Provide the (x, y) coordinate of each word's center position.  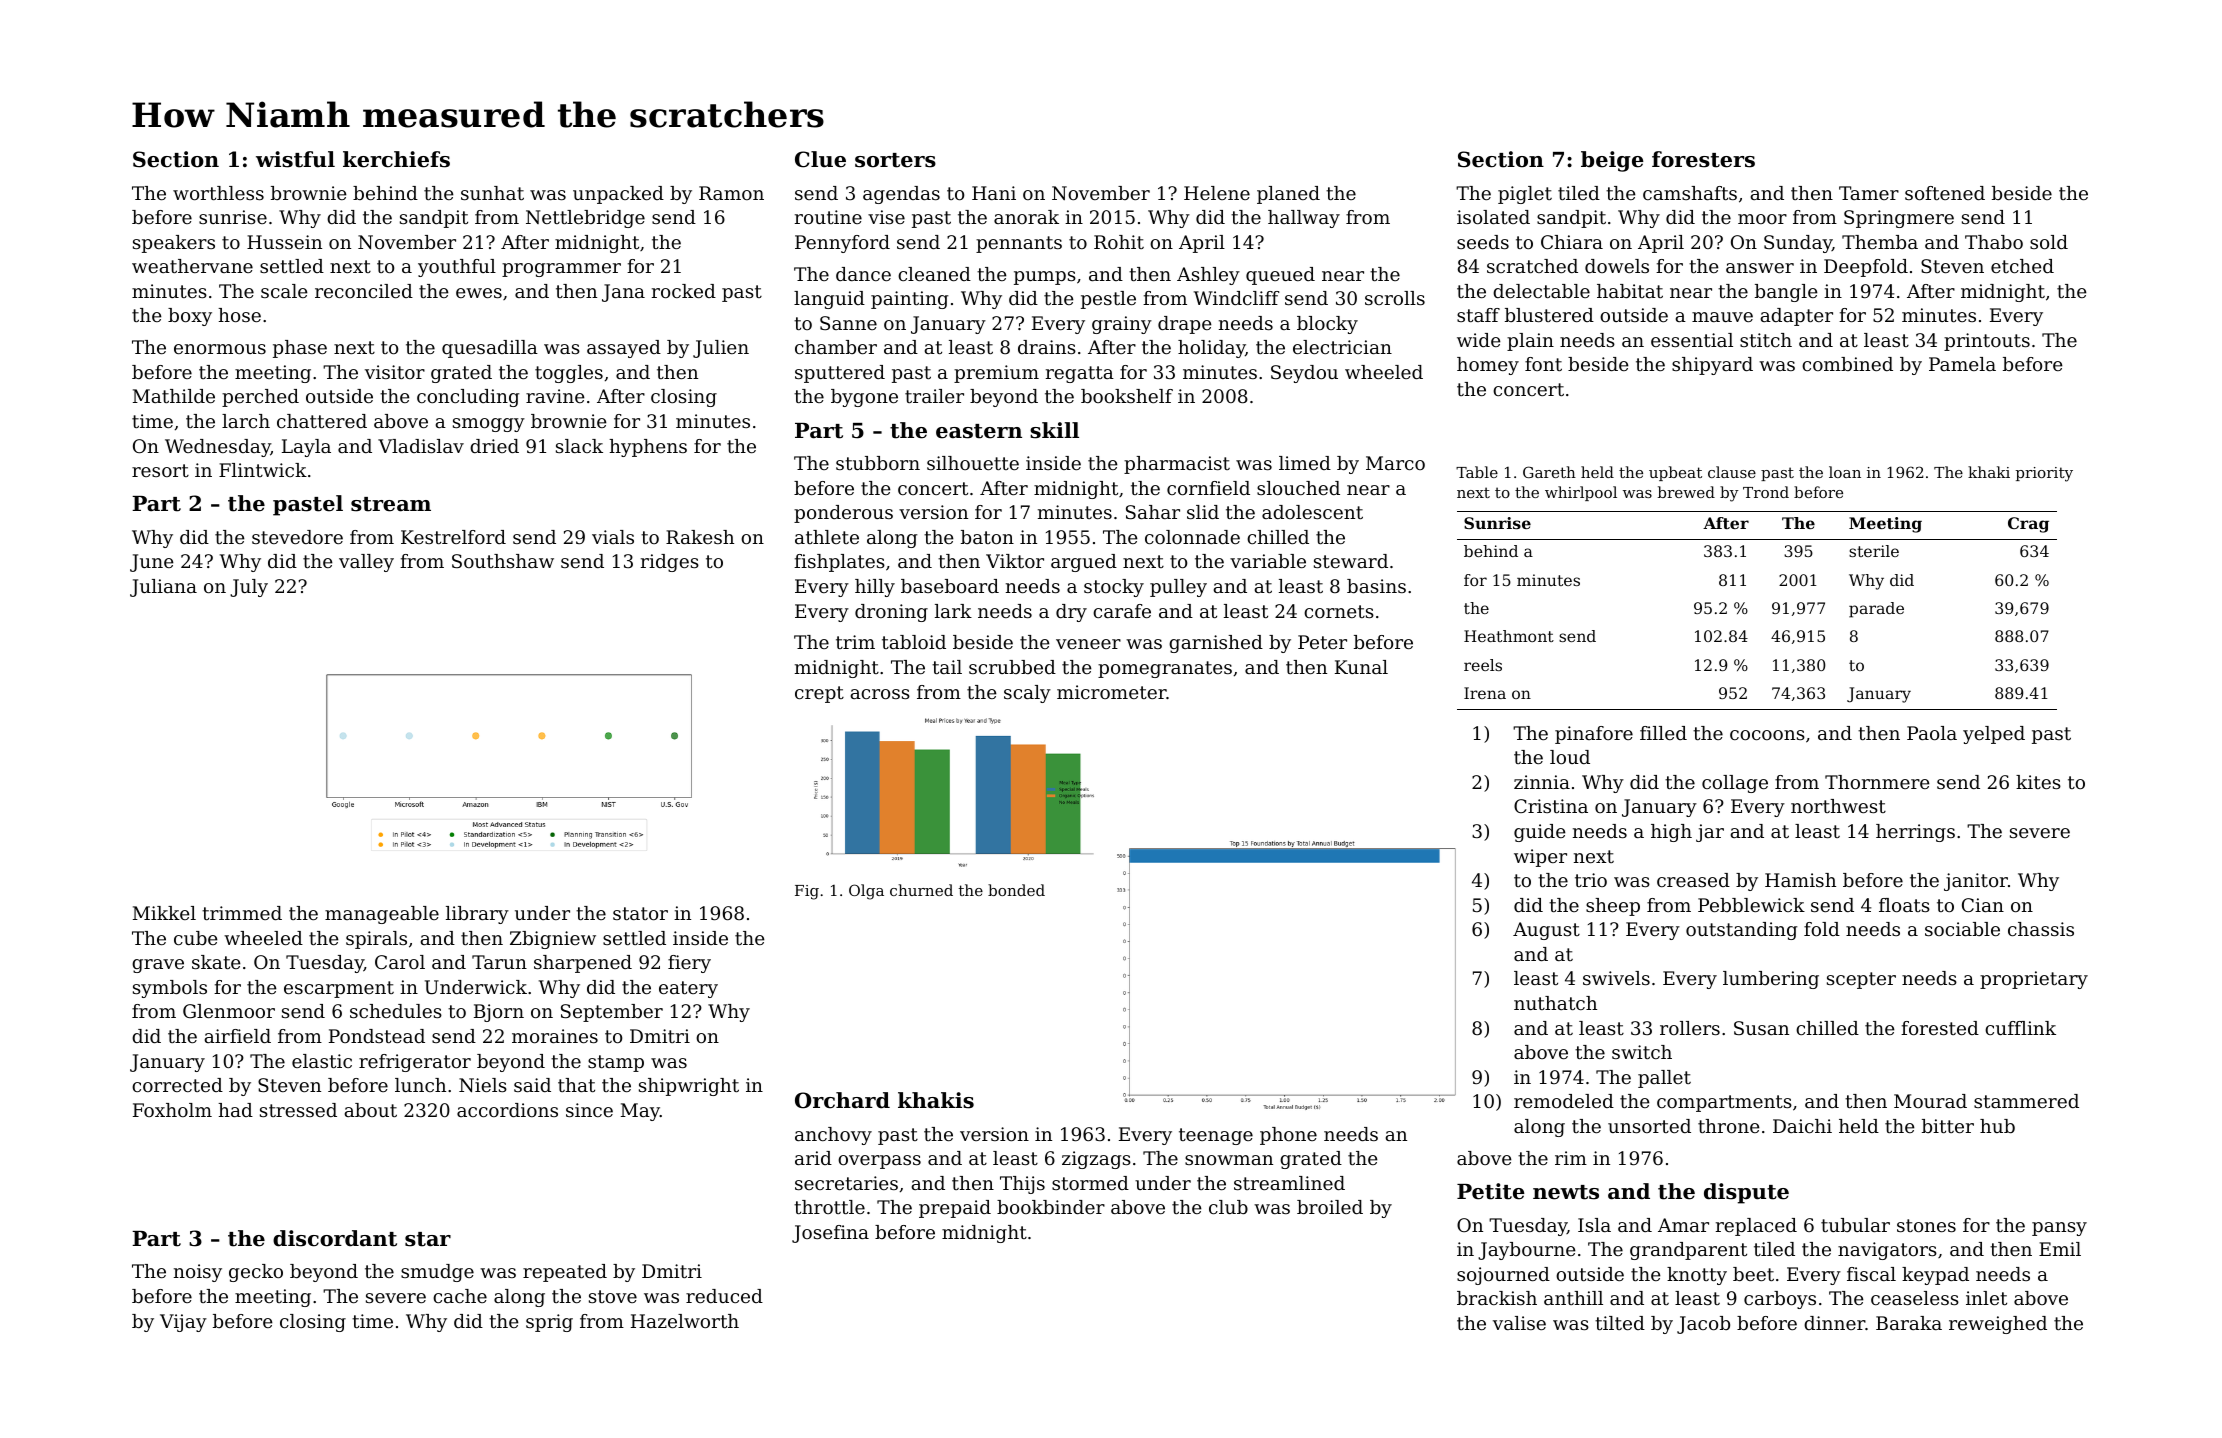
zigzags (1096, 1160)
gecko (256, 1273)
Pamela (1962, 364)
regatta (1080, 374)
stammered (2026, 1101)
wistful (295, 159)
